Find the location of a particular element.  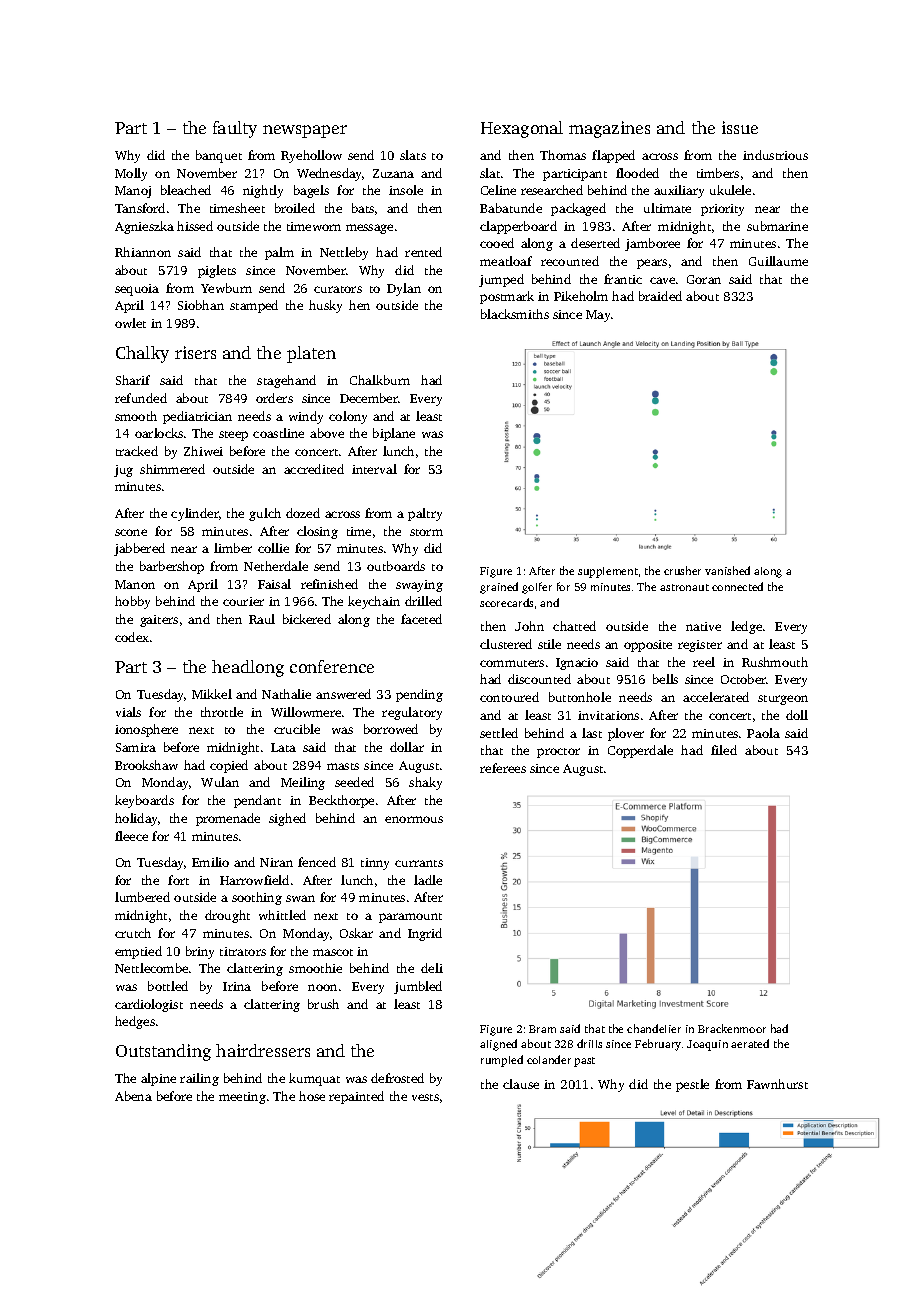

pears is located at coordinates (652, 264).
